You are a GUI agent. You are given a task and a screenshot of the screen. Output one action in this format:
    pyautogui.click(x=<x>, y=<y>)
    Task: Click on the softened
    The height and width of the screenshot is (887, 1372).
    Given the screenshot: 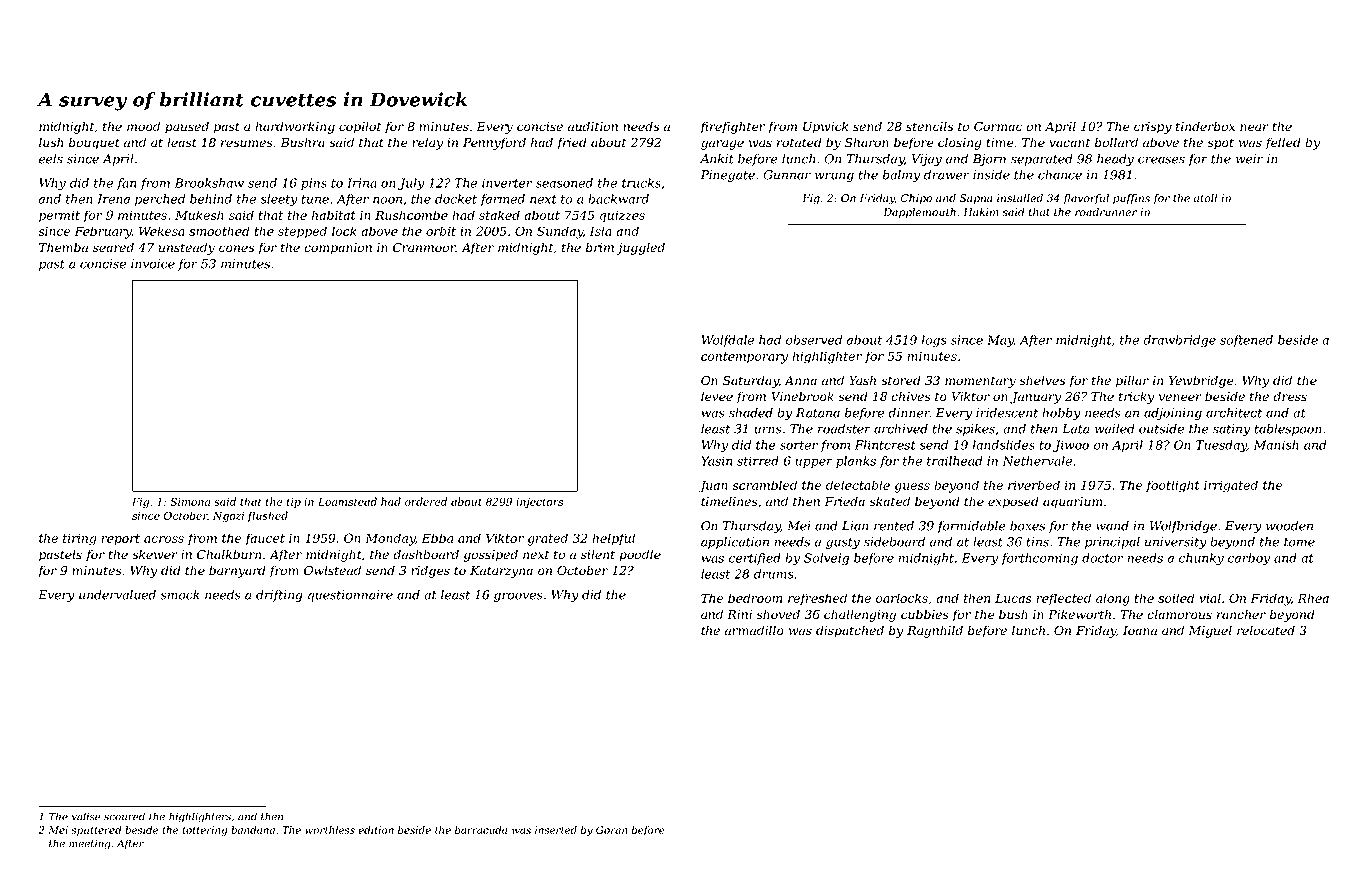 What is the action you would take?
    pyautogui.click(x=1246, y=341)
